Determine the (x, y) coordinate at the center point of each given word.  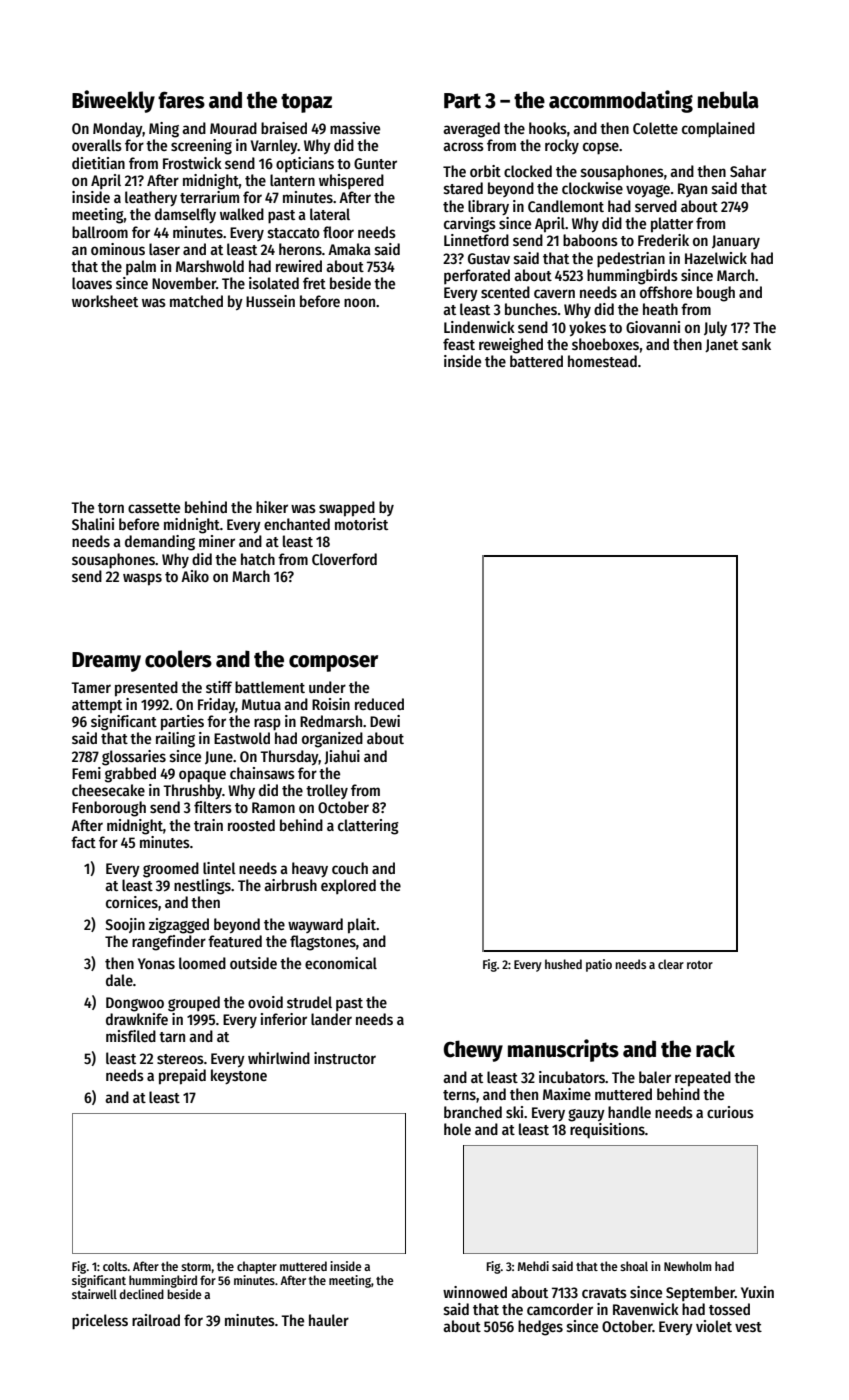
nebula (728, 100)
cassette (154, 508)
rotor (700, 965)
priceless (100, 1322)
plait (362, 926)
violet (714, 1326)
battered (536, 361)
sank (756, 344)
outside (253, 963)
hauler (329, 1320)
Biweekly (113, 101)
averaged (471, 130)
